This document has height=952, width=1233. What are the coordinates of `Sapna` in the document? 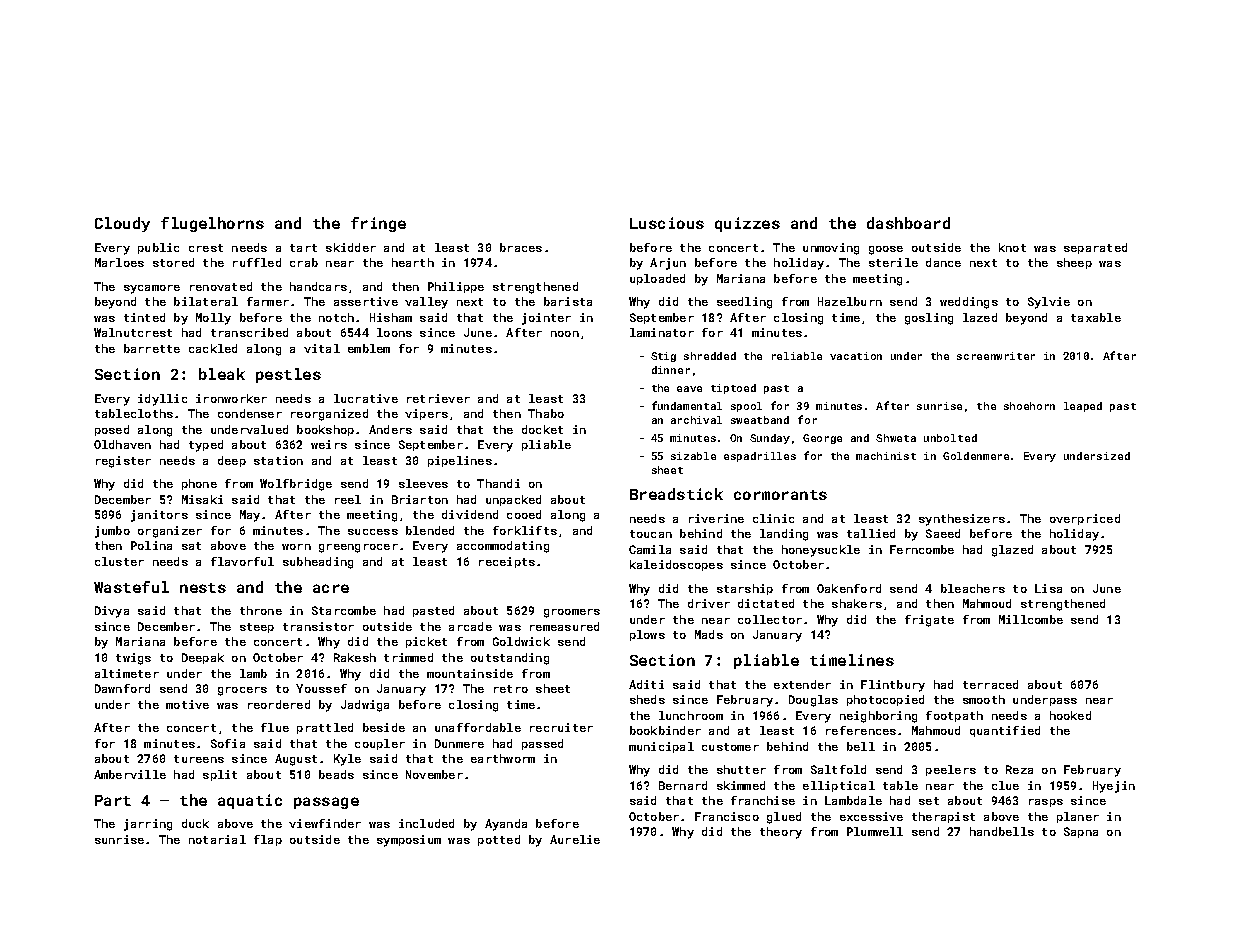 It's located at (1081, 832).
